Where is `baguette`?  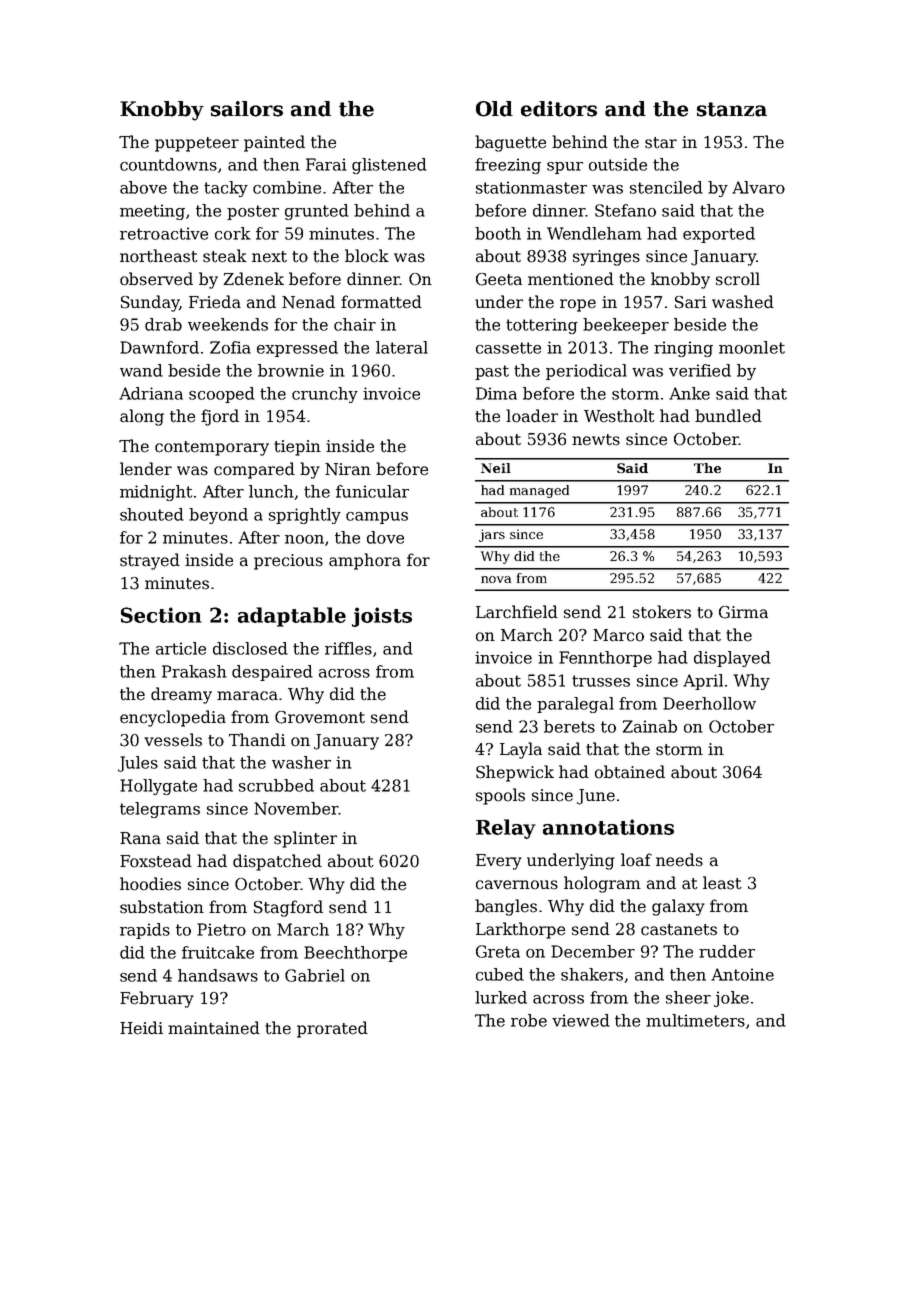 baguette is located at coordinates (510, 143).
